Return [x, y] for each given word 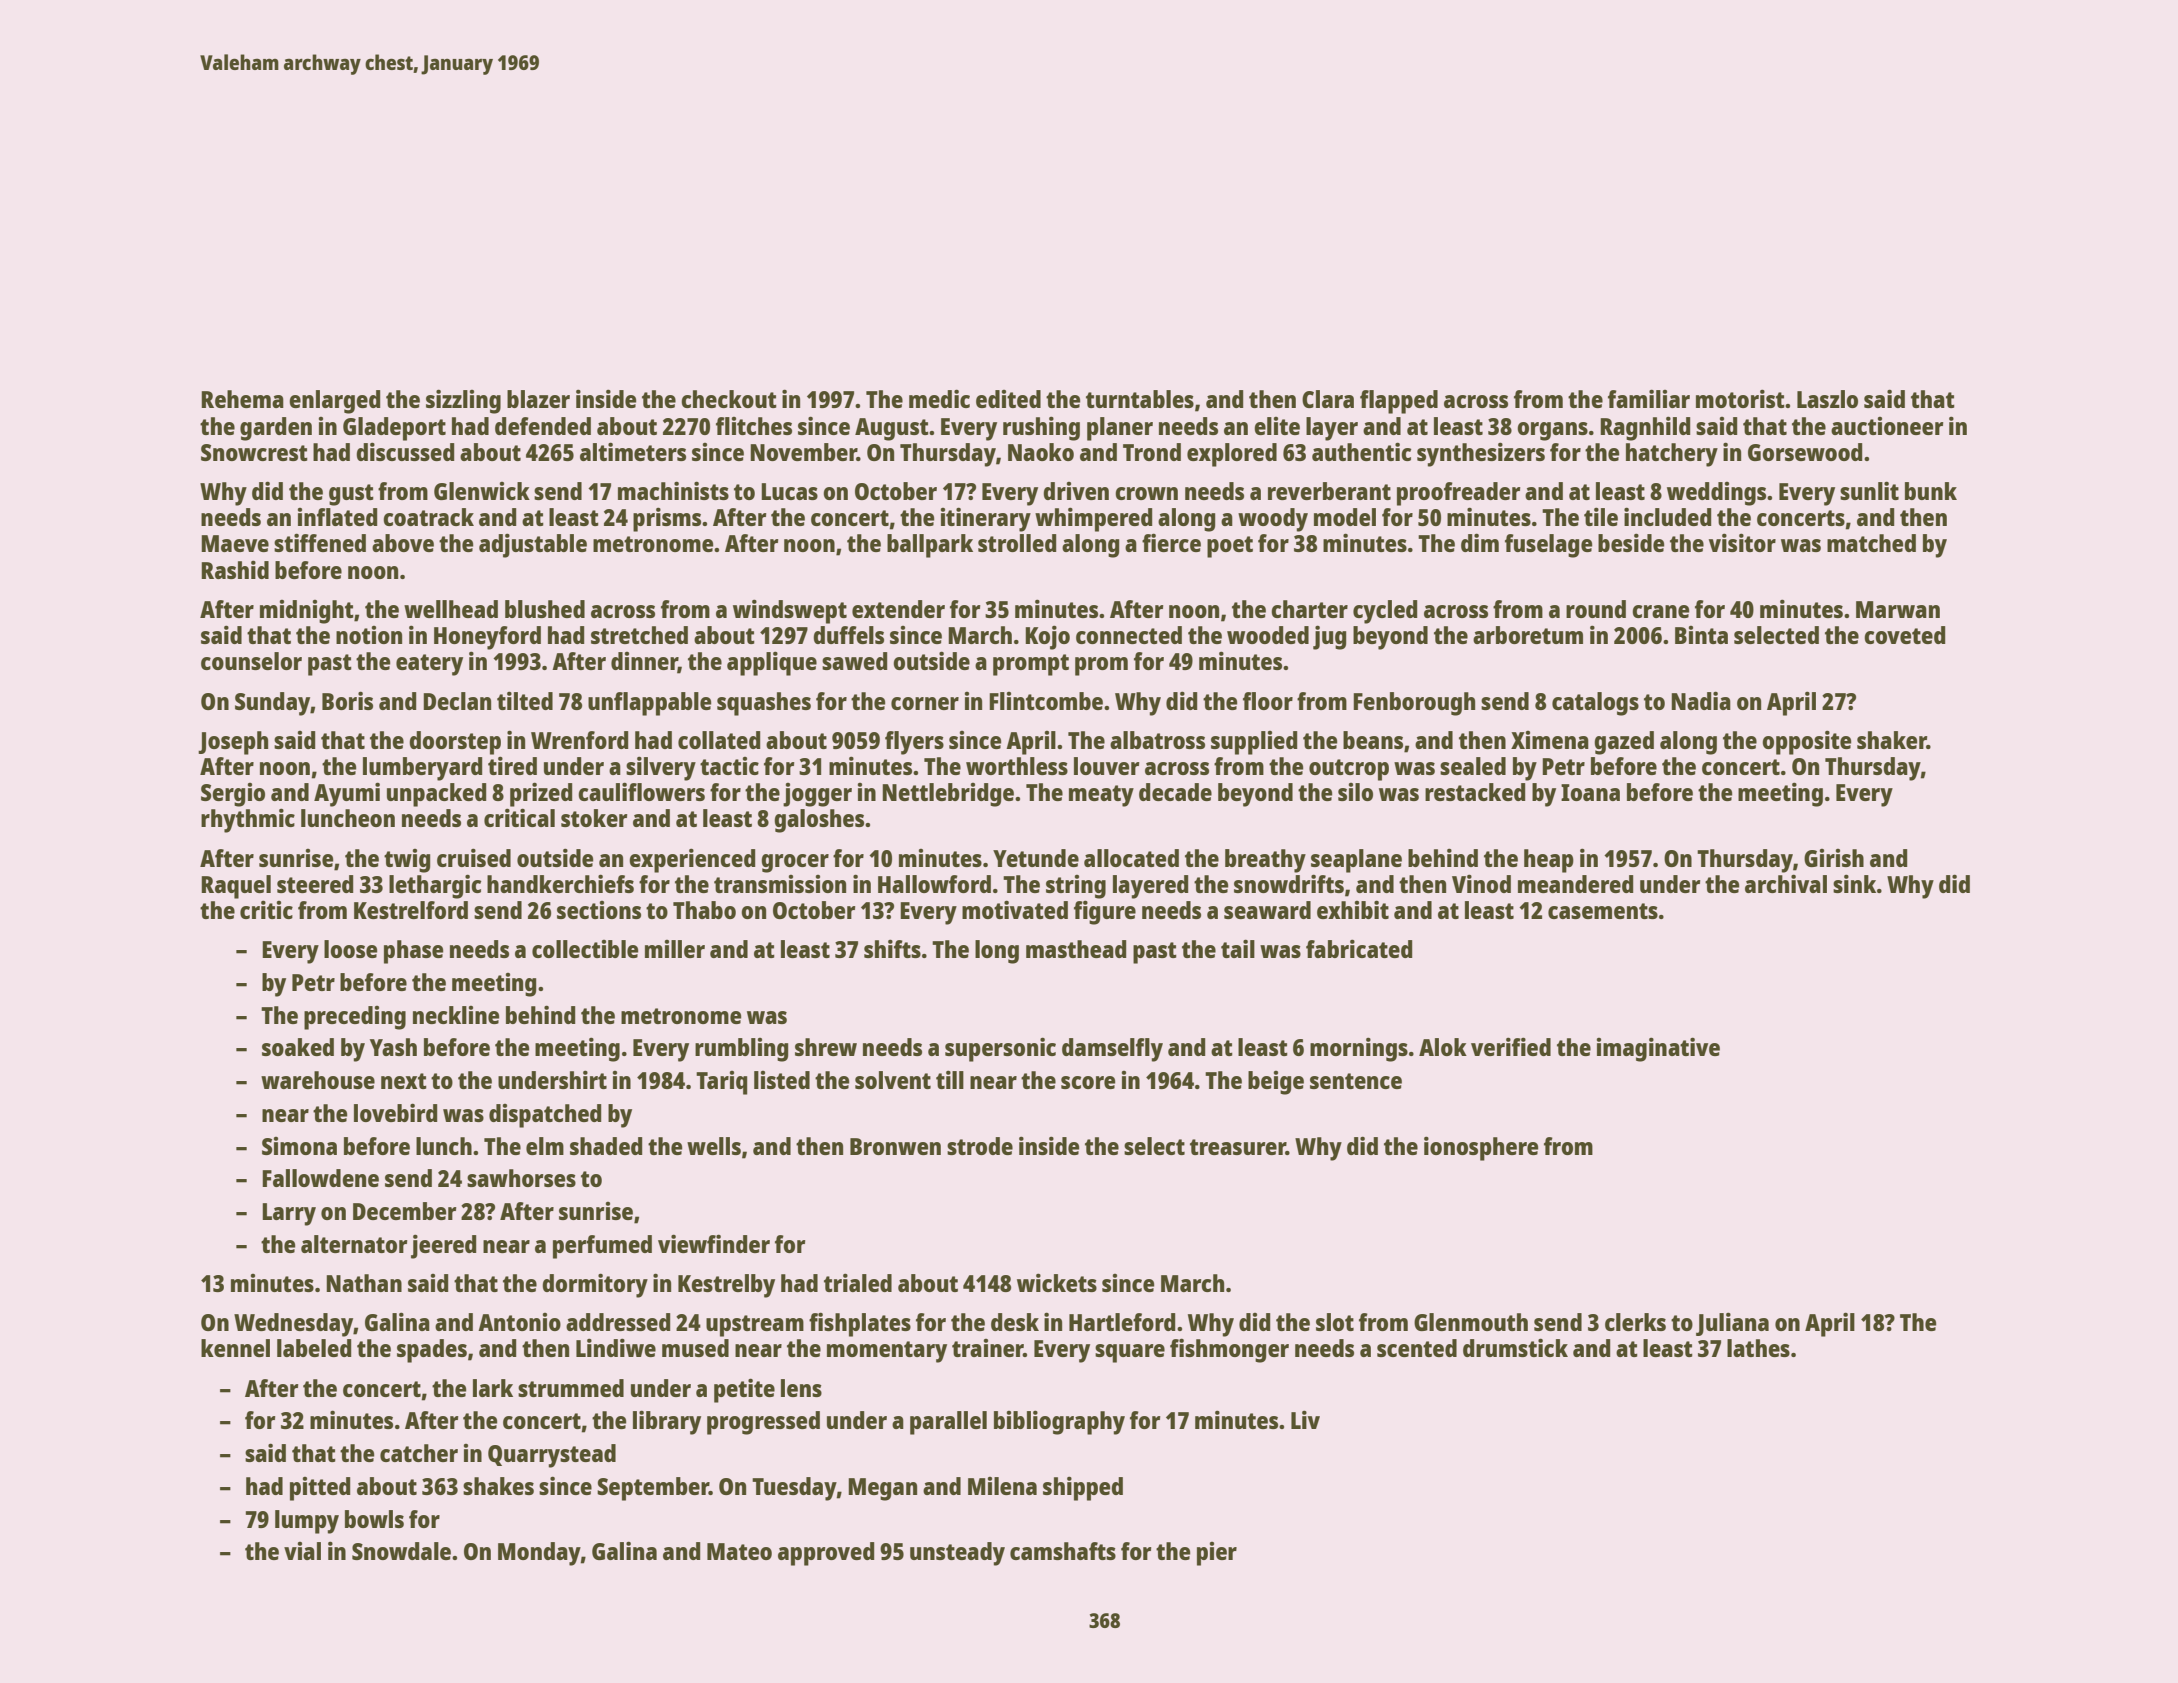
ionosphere [1481, 1148]
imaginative [1658, 1049]
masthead [1076, 949]
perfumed [602, 1247]
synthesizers [1481, 454]
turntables [1140, 399]
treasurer [1238, 1147]
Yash [393, 1047]
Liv [1305, 1419]
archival [1786, 883]
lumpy [307, 1522]
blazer [538, 399]
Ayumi [347, 794]
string [1076, 887]
